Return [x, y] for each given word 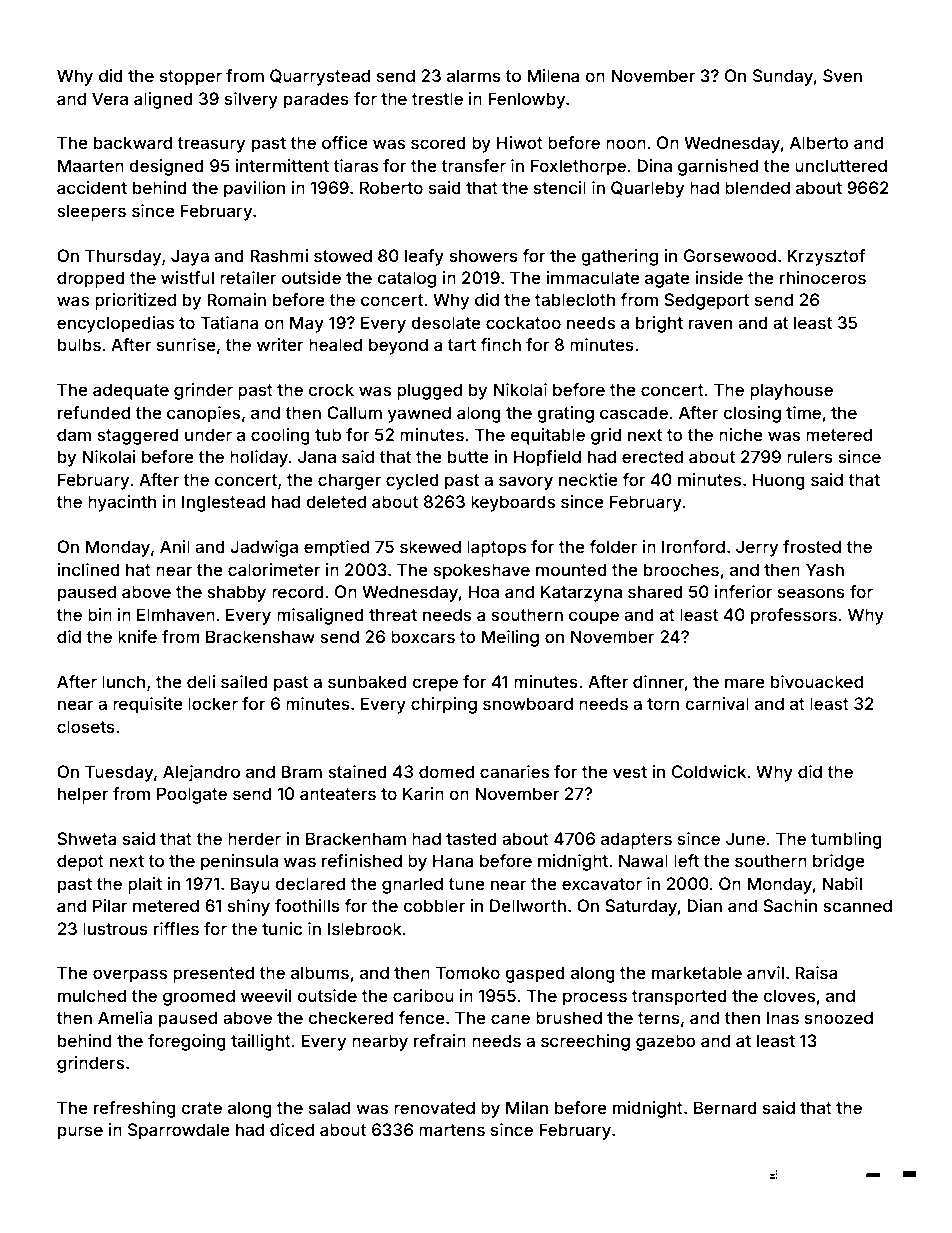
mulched [92, 995]
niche [741, 434]
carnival [717, 703]
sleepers [91, 212]
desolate [446, 322]
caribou [423, 995]
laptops [496, 548]
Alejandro [201, 773]
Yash [825, 569]
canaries [514, 771]
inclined [88, 569]
